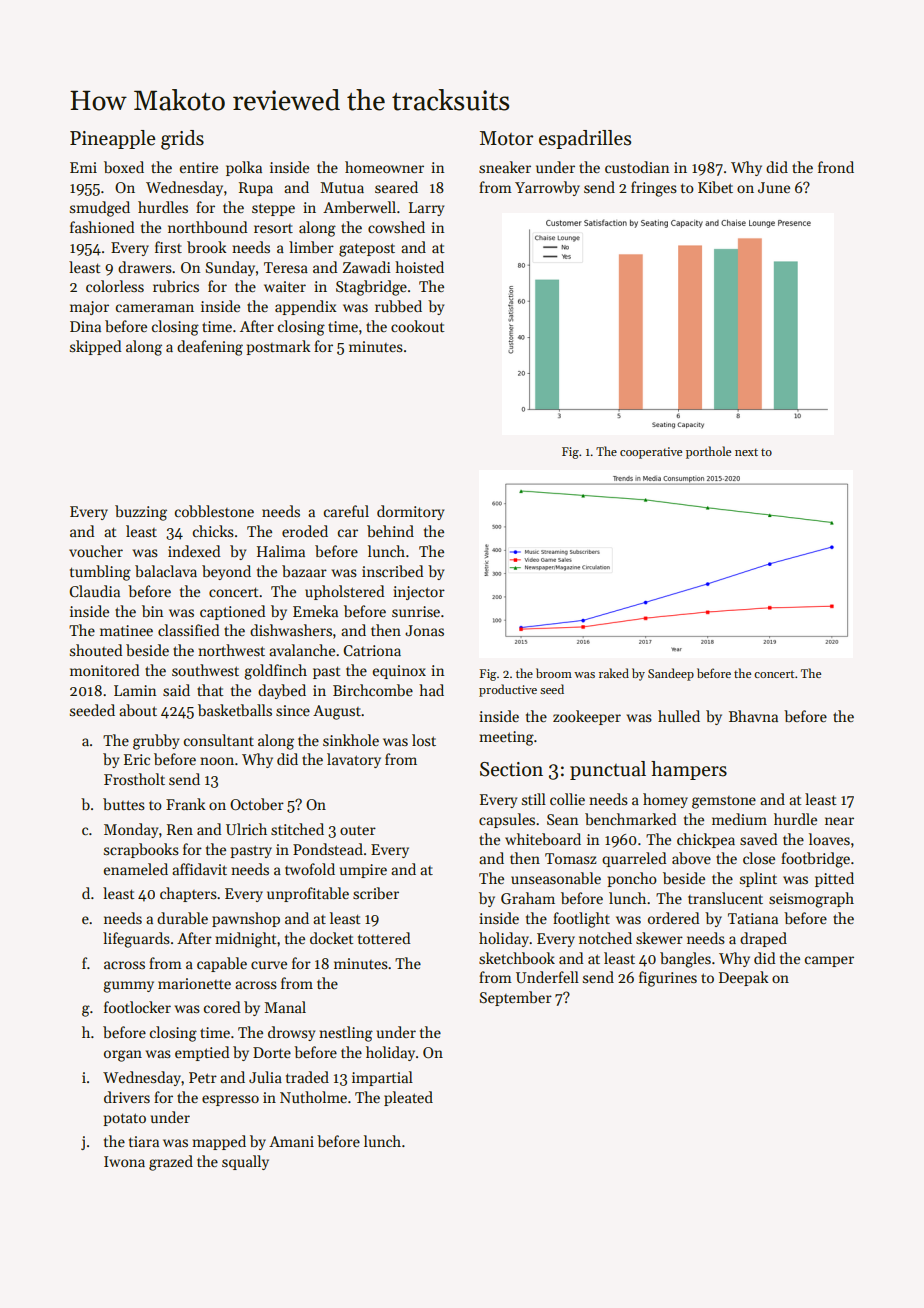 The image size is (924, 1308). What do you see at coordinates (543, 839) in the page?
I see `whiteboard` at bounding box center [543, 839].
